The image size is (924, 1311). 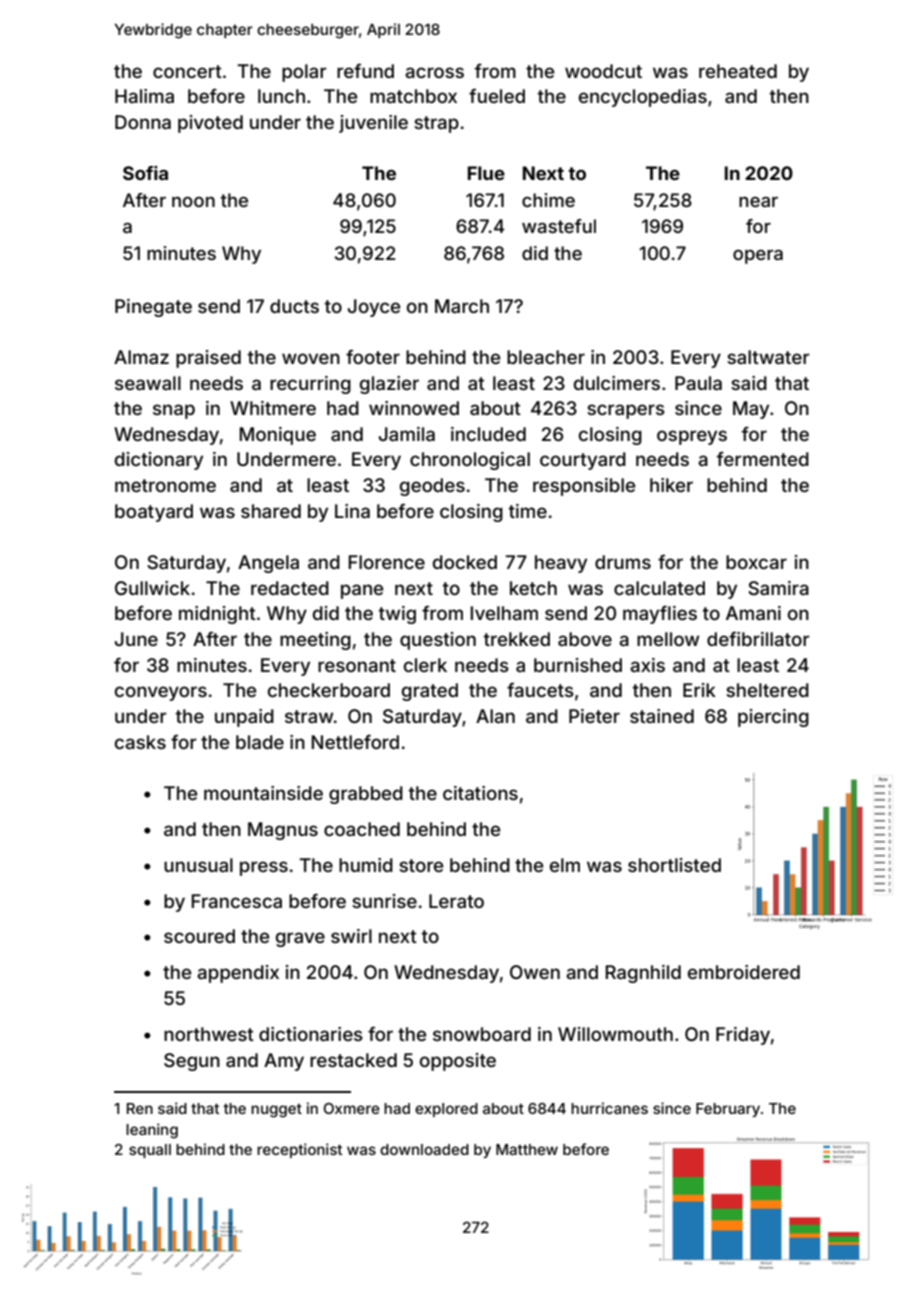 I want to click on encyclopedias, so click(x=643, y=98).
